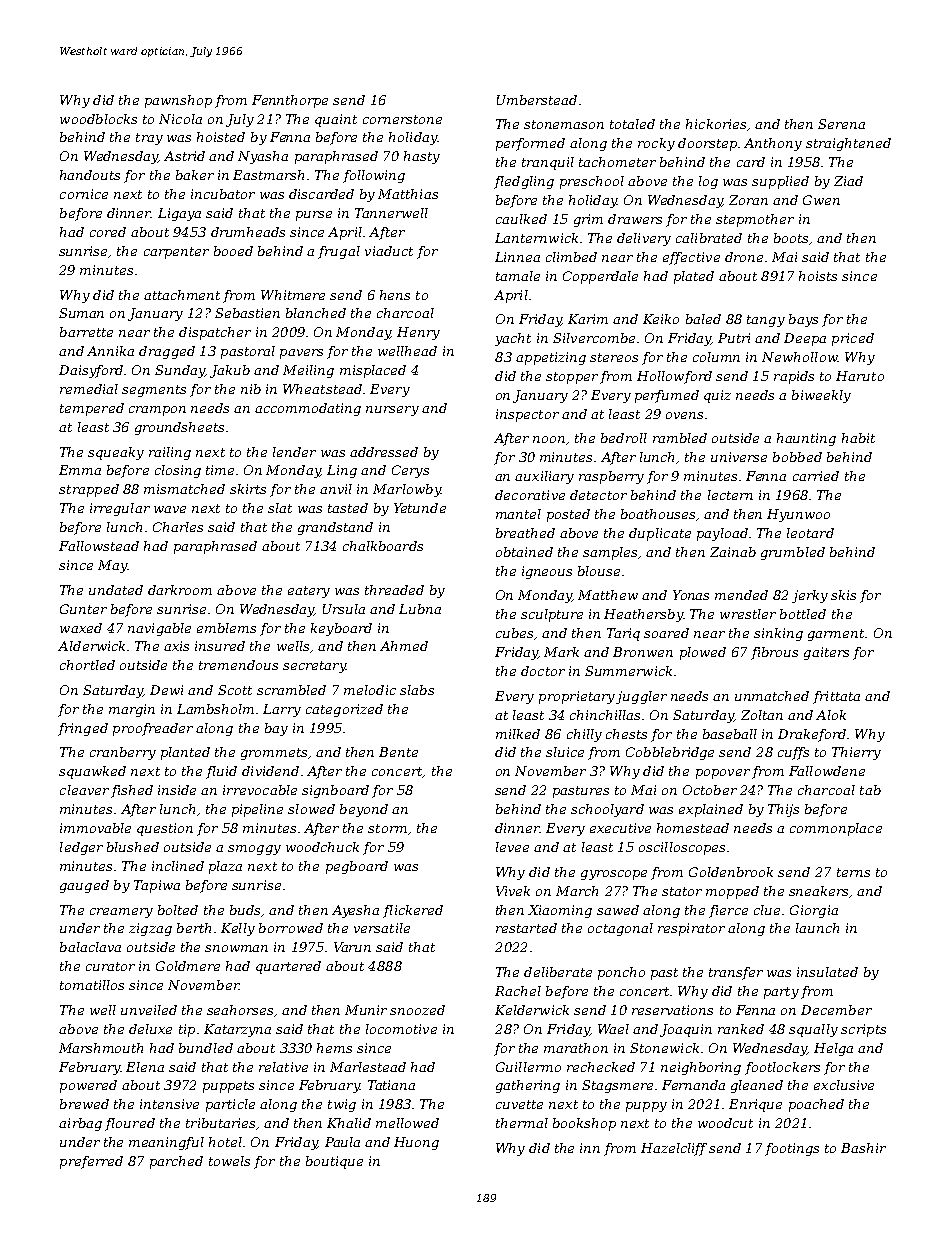 The image size is (952, 1233). What do you see at coordinates (116, 453) in the page?
I see `squeaky` at bounding box center [116, 453].
